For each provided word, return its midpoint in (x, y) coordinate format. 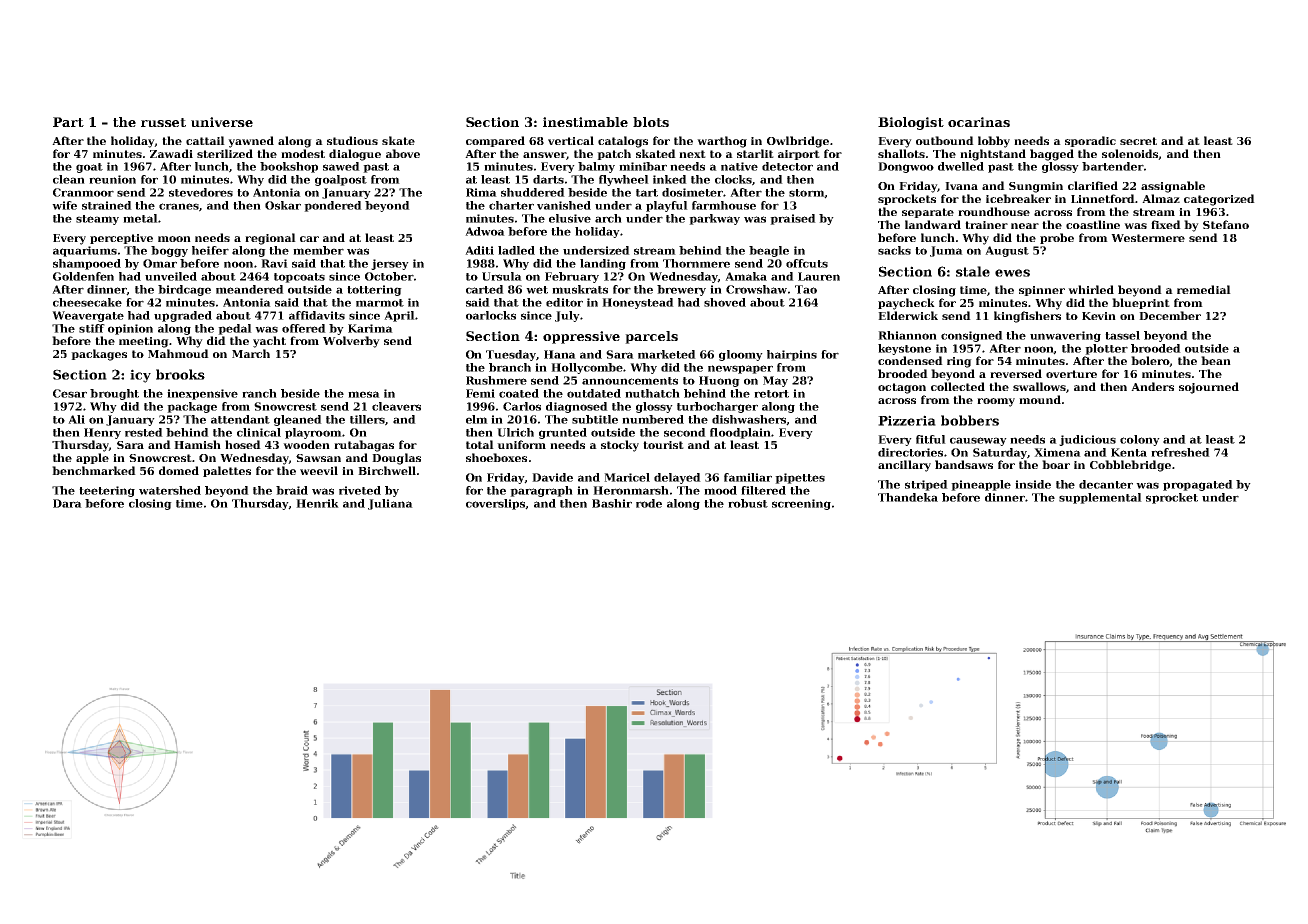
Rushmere (496, 380)
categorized (1219, 200)
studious (352, 140)
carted (485, 289)
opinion (130, 329)
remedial (1204, 289)
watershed (170, 490)
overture (1071, 374)
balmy (596, 167)
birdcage (184, 290)
